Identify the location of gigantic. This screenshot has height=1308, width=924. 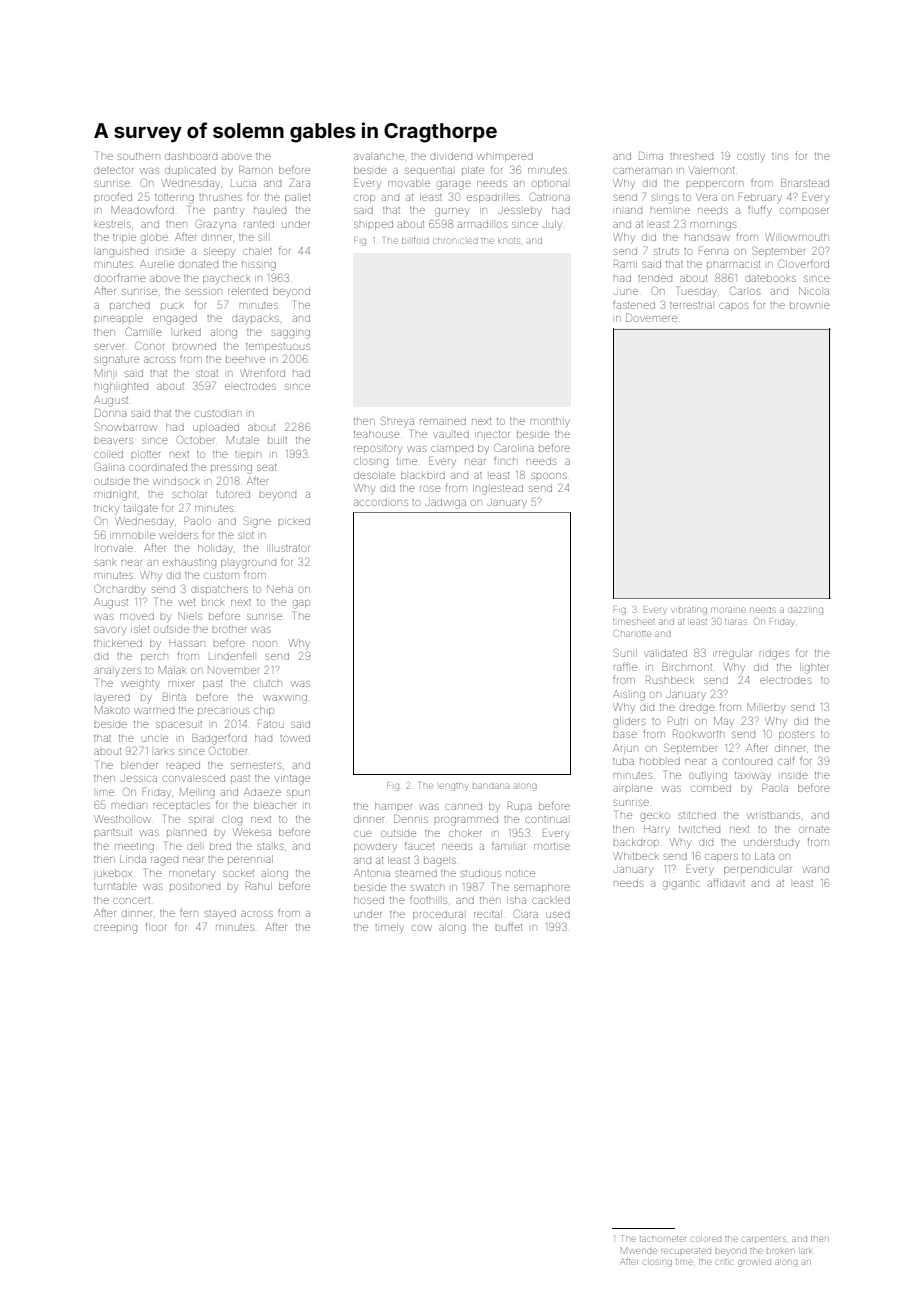
(681, 885).
